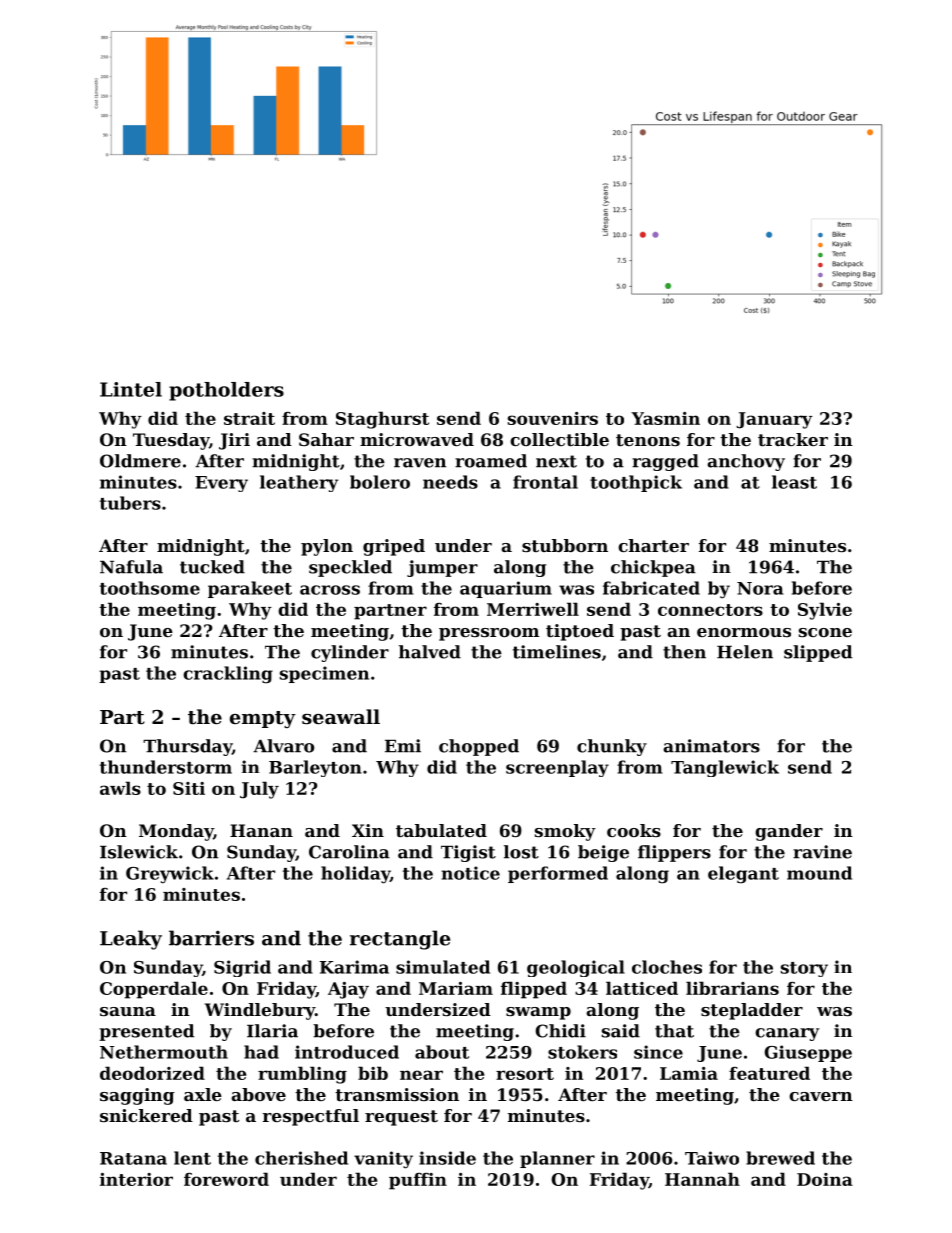 The height and width of the page is (1233, 952). What do you see at coordinates (443, 967) in the page?
I see `simulated` at bounding box center [443, 967].
